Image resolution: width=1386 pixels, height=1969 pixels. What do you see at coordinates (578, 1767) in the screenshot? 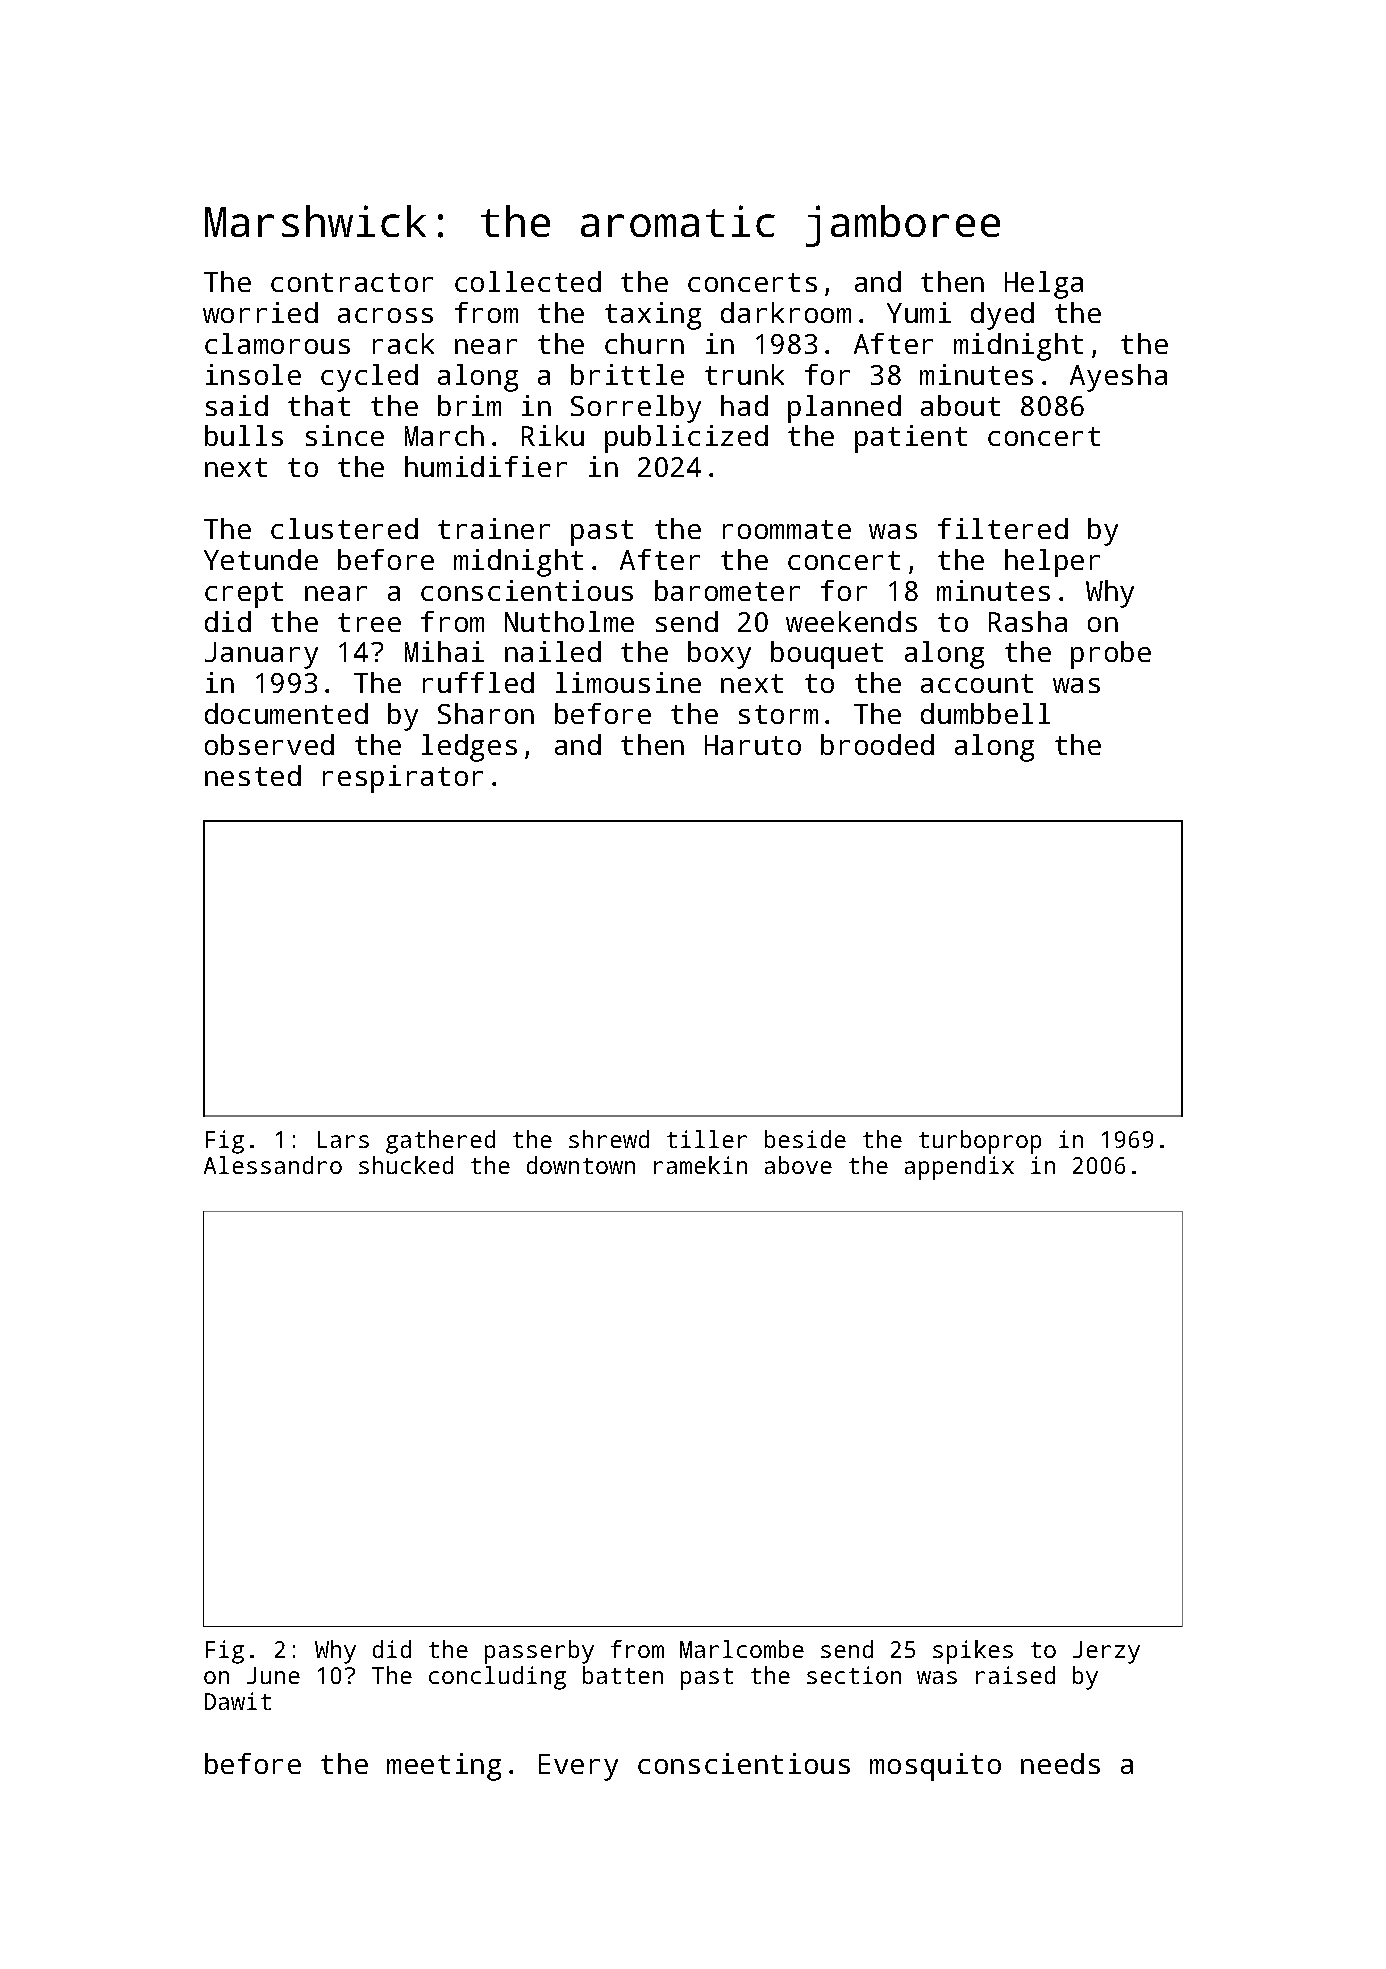
I see `Every` at bounding box center [578, 1767].
